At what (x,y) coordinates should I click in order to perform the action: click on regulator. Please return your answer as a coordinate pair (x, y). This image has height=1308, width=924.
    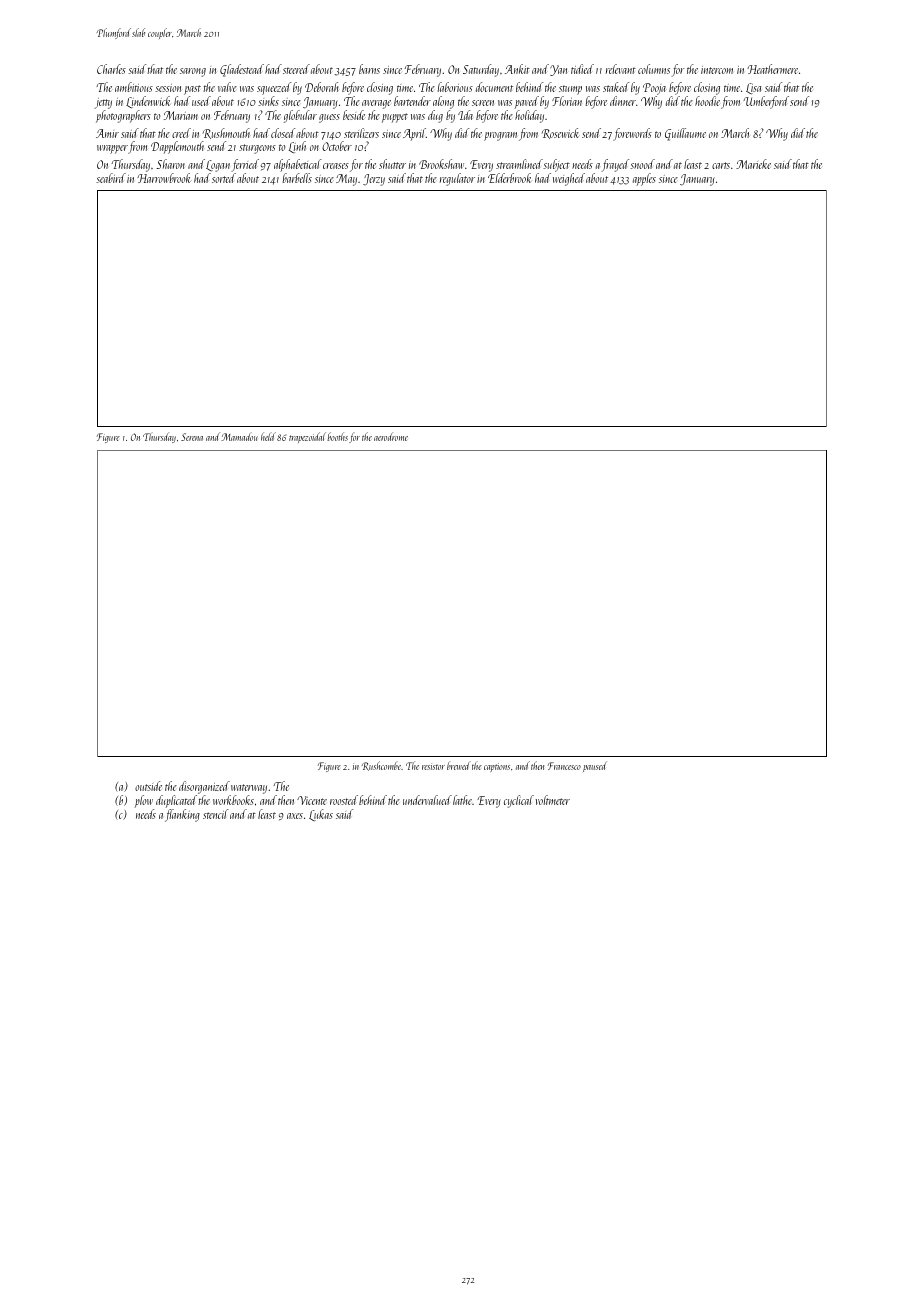
    Looking at the image, I should click on (457, 179).
